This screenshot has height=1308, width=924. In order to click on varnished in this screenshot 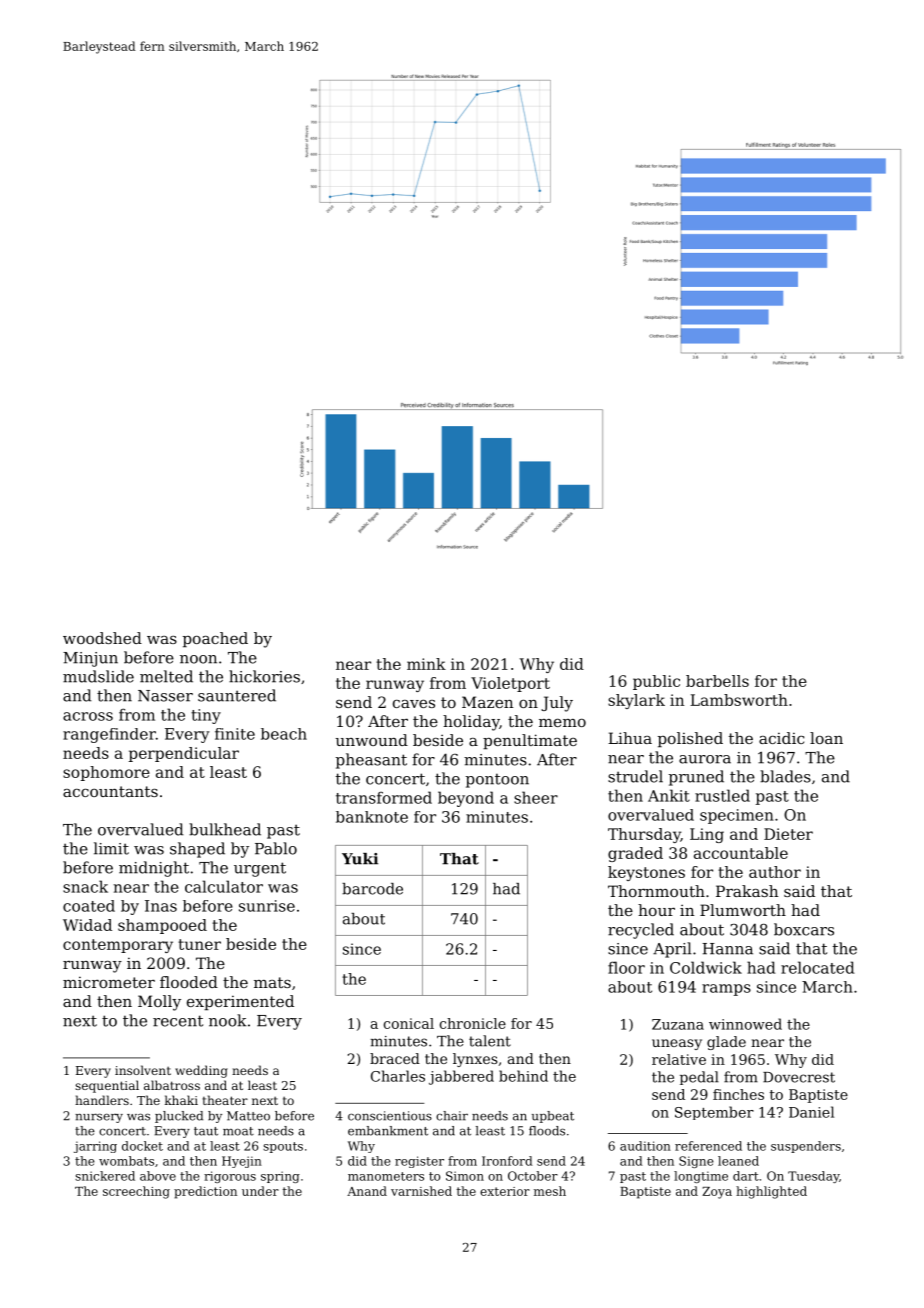, I will do `click(421, 1191)`.
